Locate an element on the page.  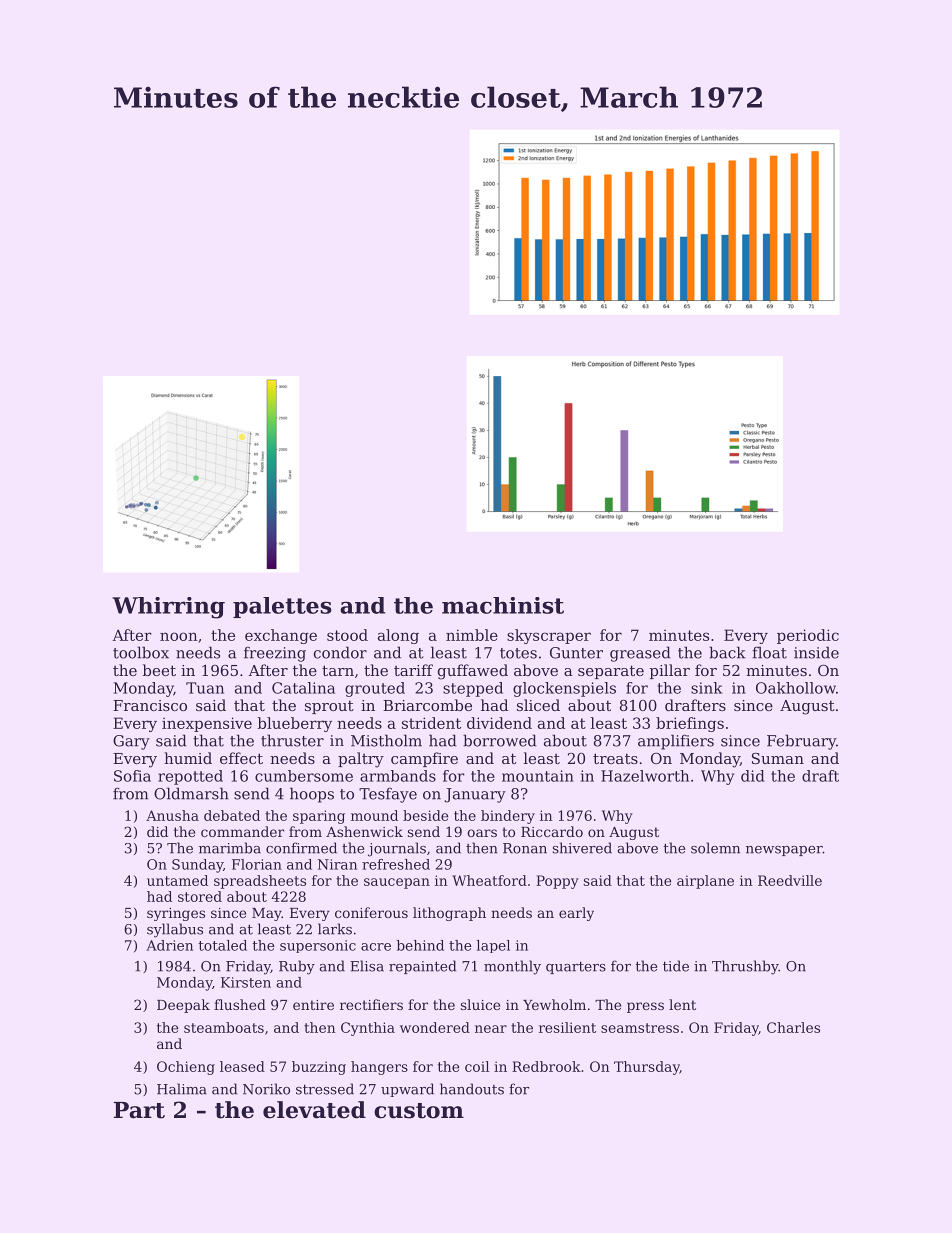
bindery is located at coordinates (508, 817).
